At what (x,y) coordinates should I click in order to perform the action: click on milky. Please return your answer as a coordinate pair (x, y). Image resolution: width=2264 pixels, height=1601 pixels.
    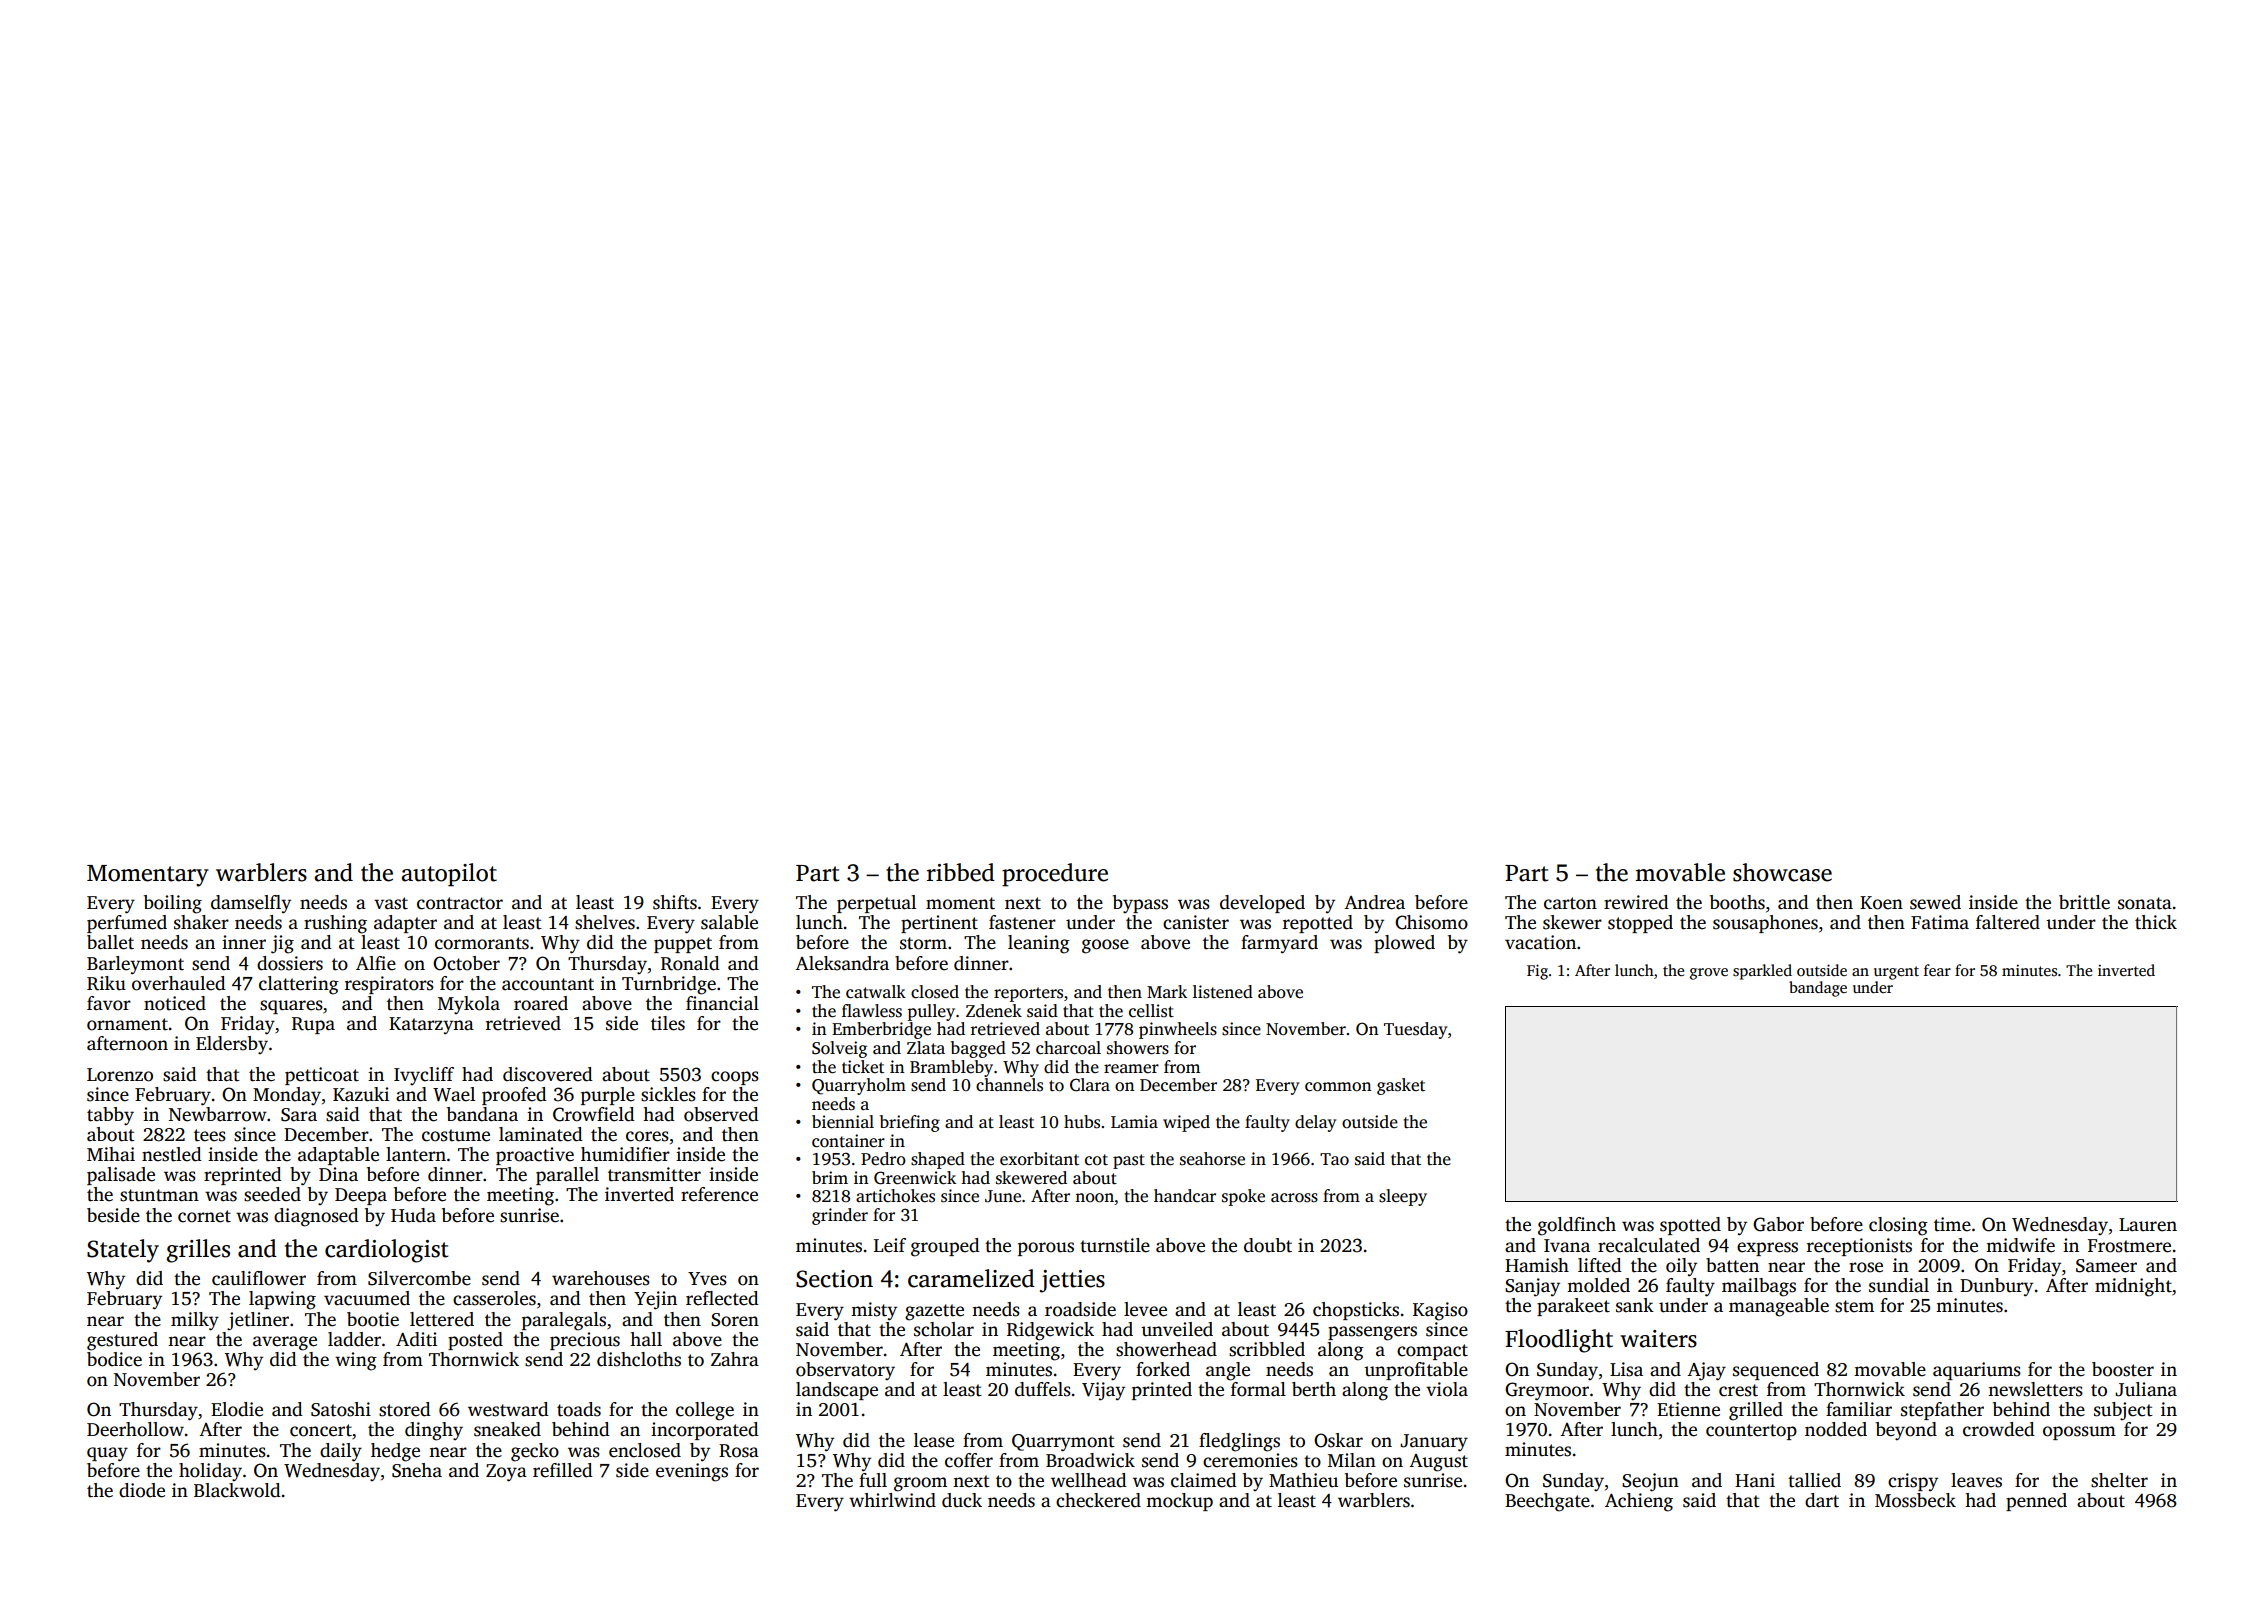
    Looking at the image, I should click on (195, 1321).
